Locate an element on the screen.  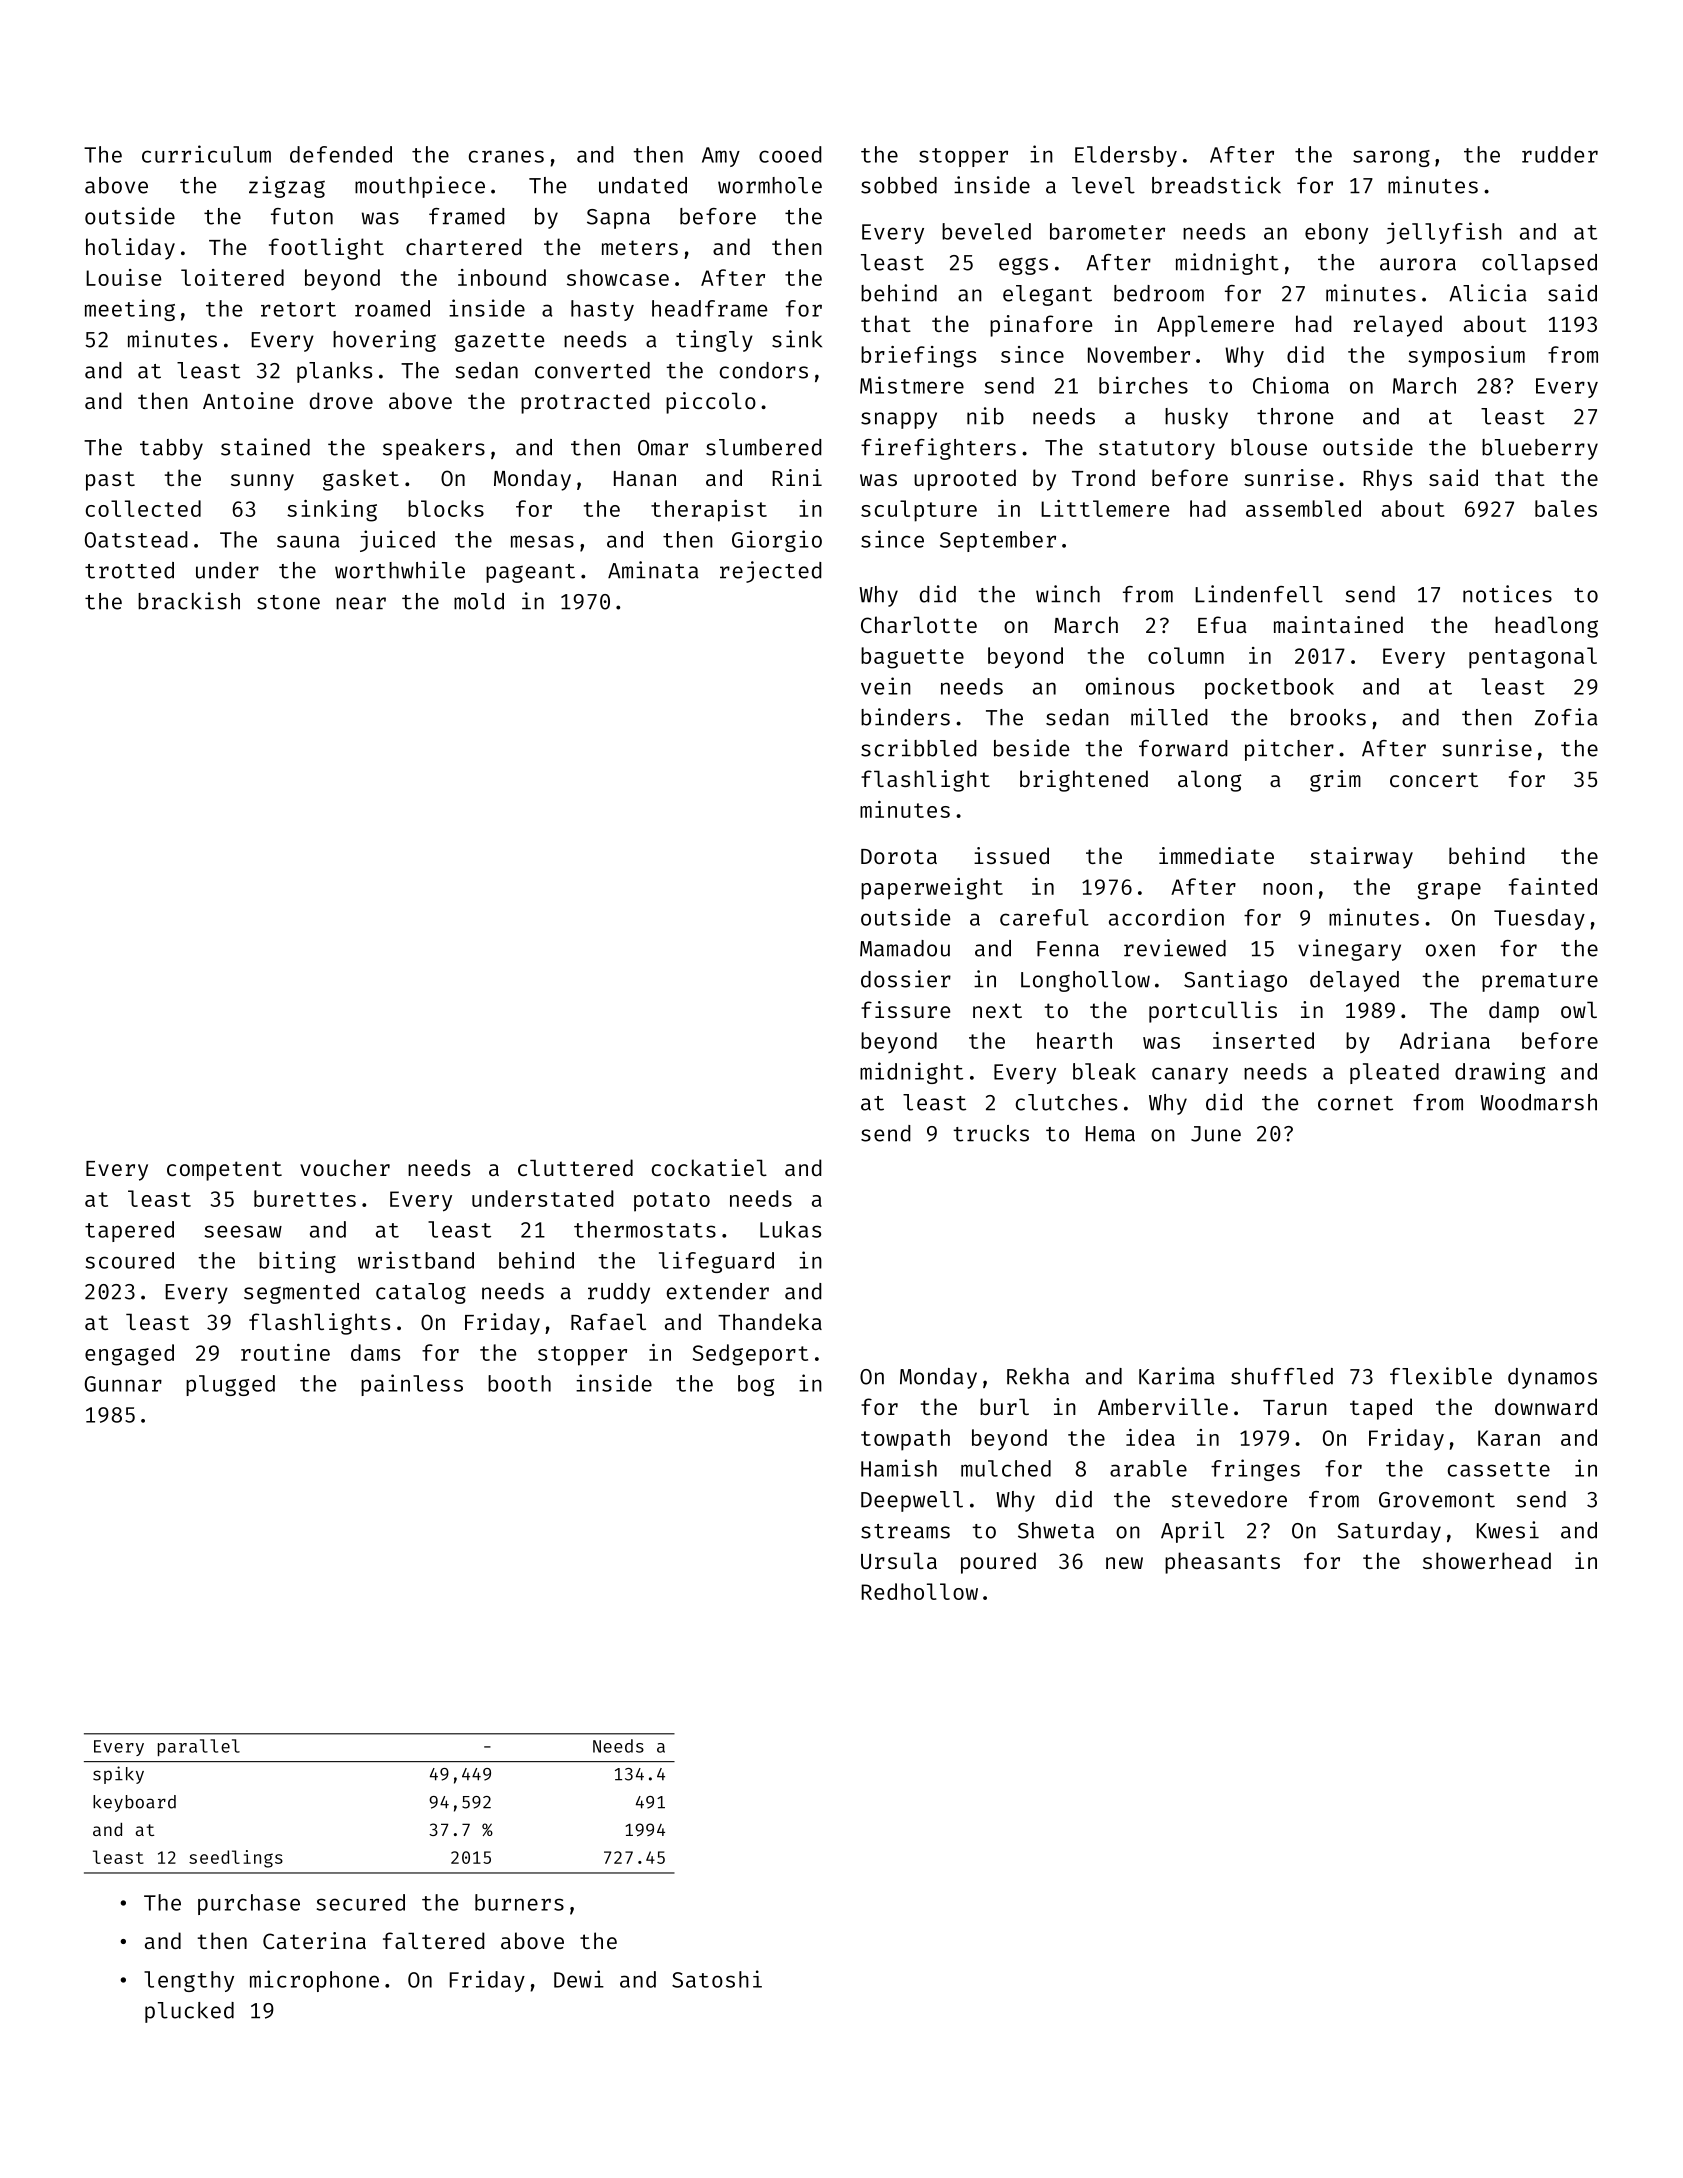
Saturday is located at coordinates (1389, 1532).
